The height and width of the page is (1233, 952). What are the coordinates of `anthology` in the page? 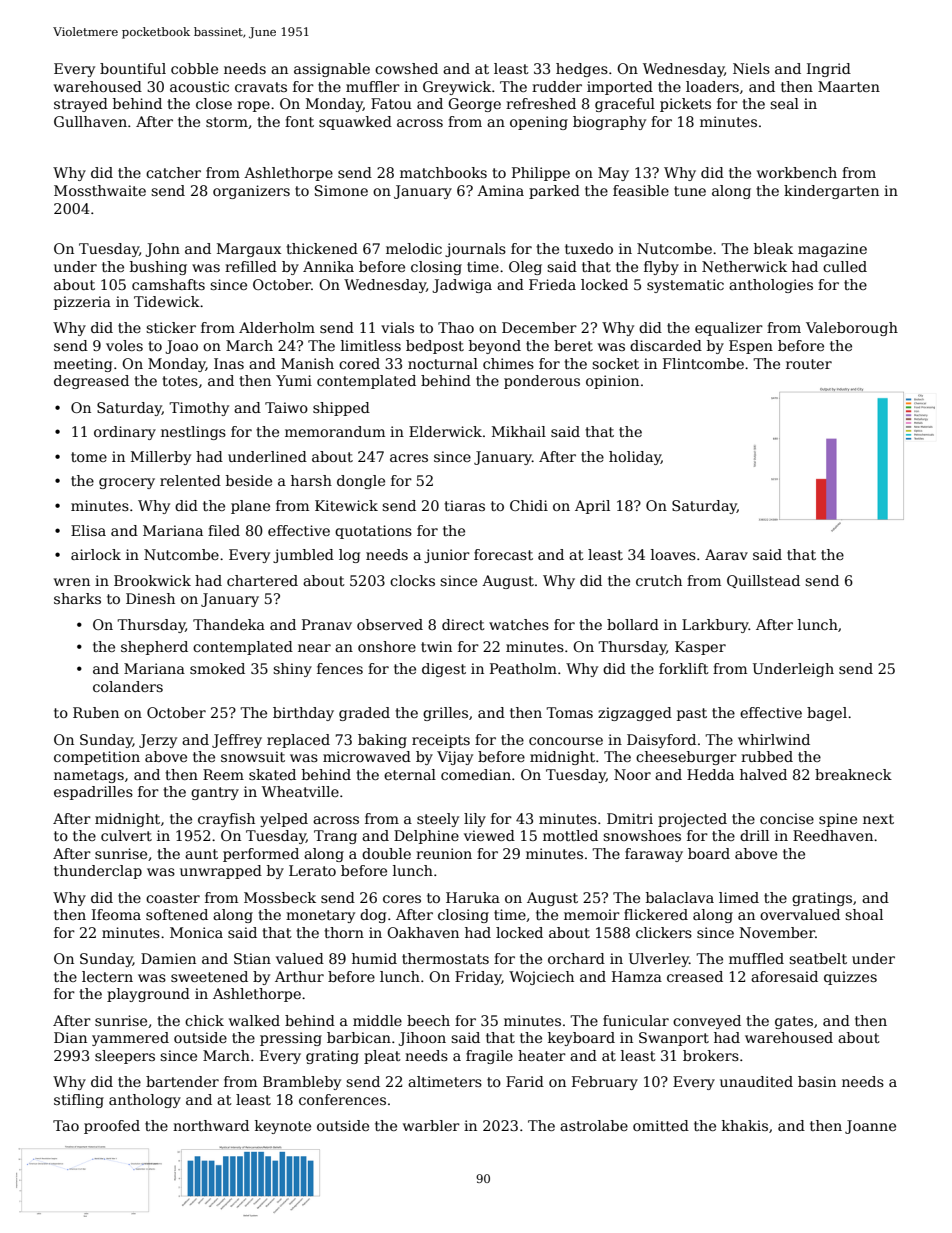 It's located at (145, 1101).
